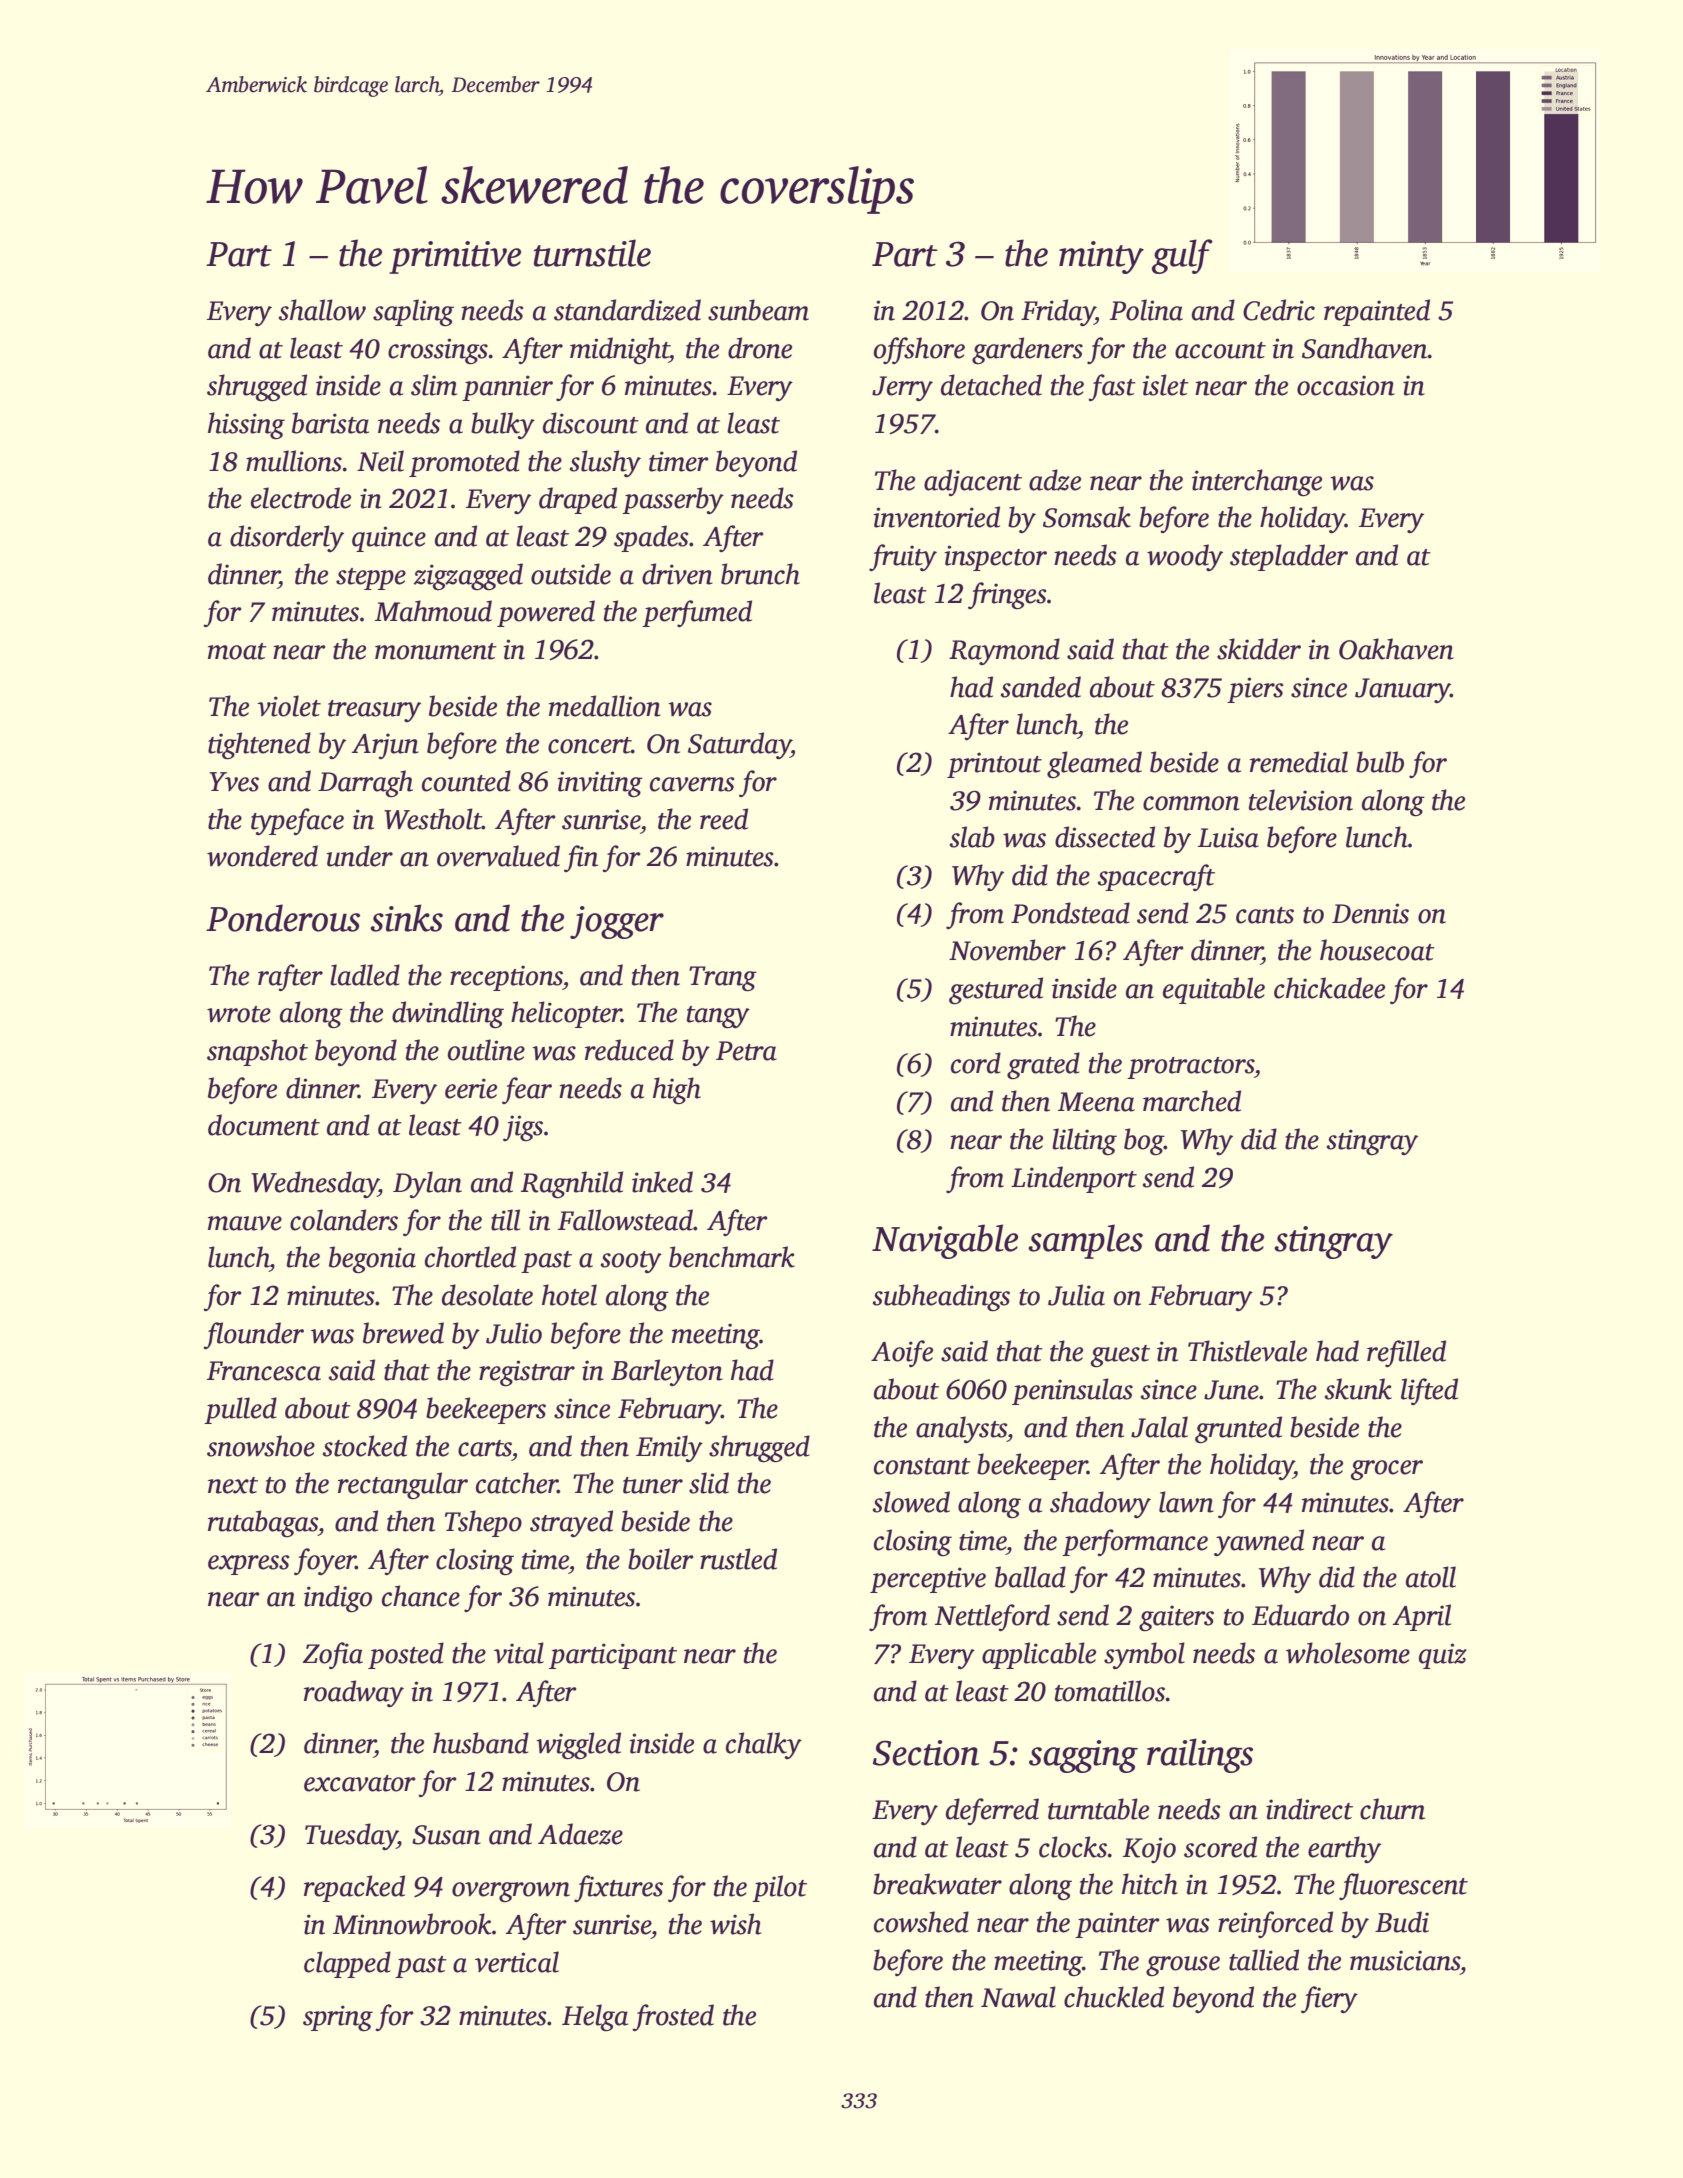 The image size is (1683, 2178). What do you see at coordinates (1377, 312) in the screenshot?
I see `repainted` at bounding box center [1377, 312].
